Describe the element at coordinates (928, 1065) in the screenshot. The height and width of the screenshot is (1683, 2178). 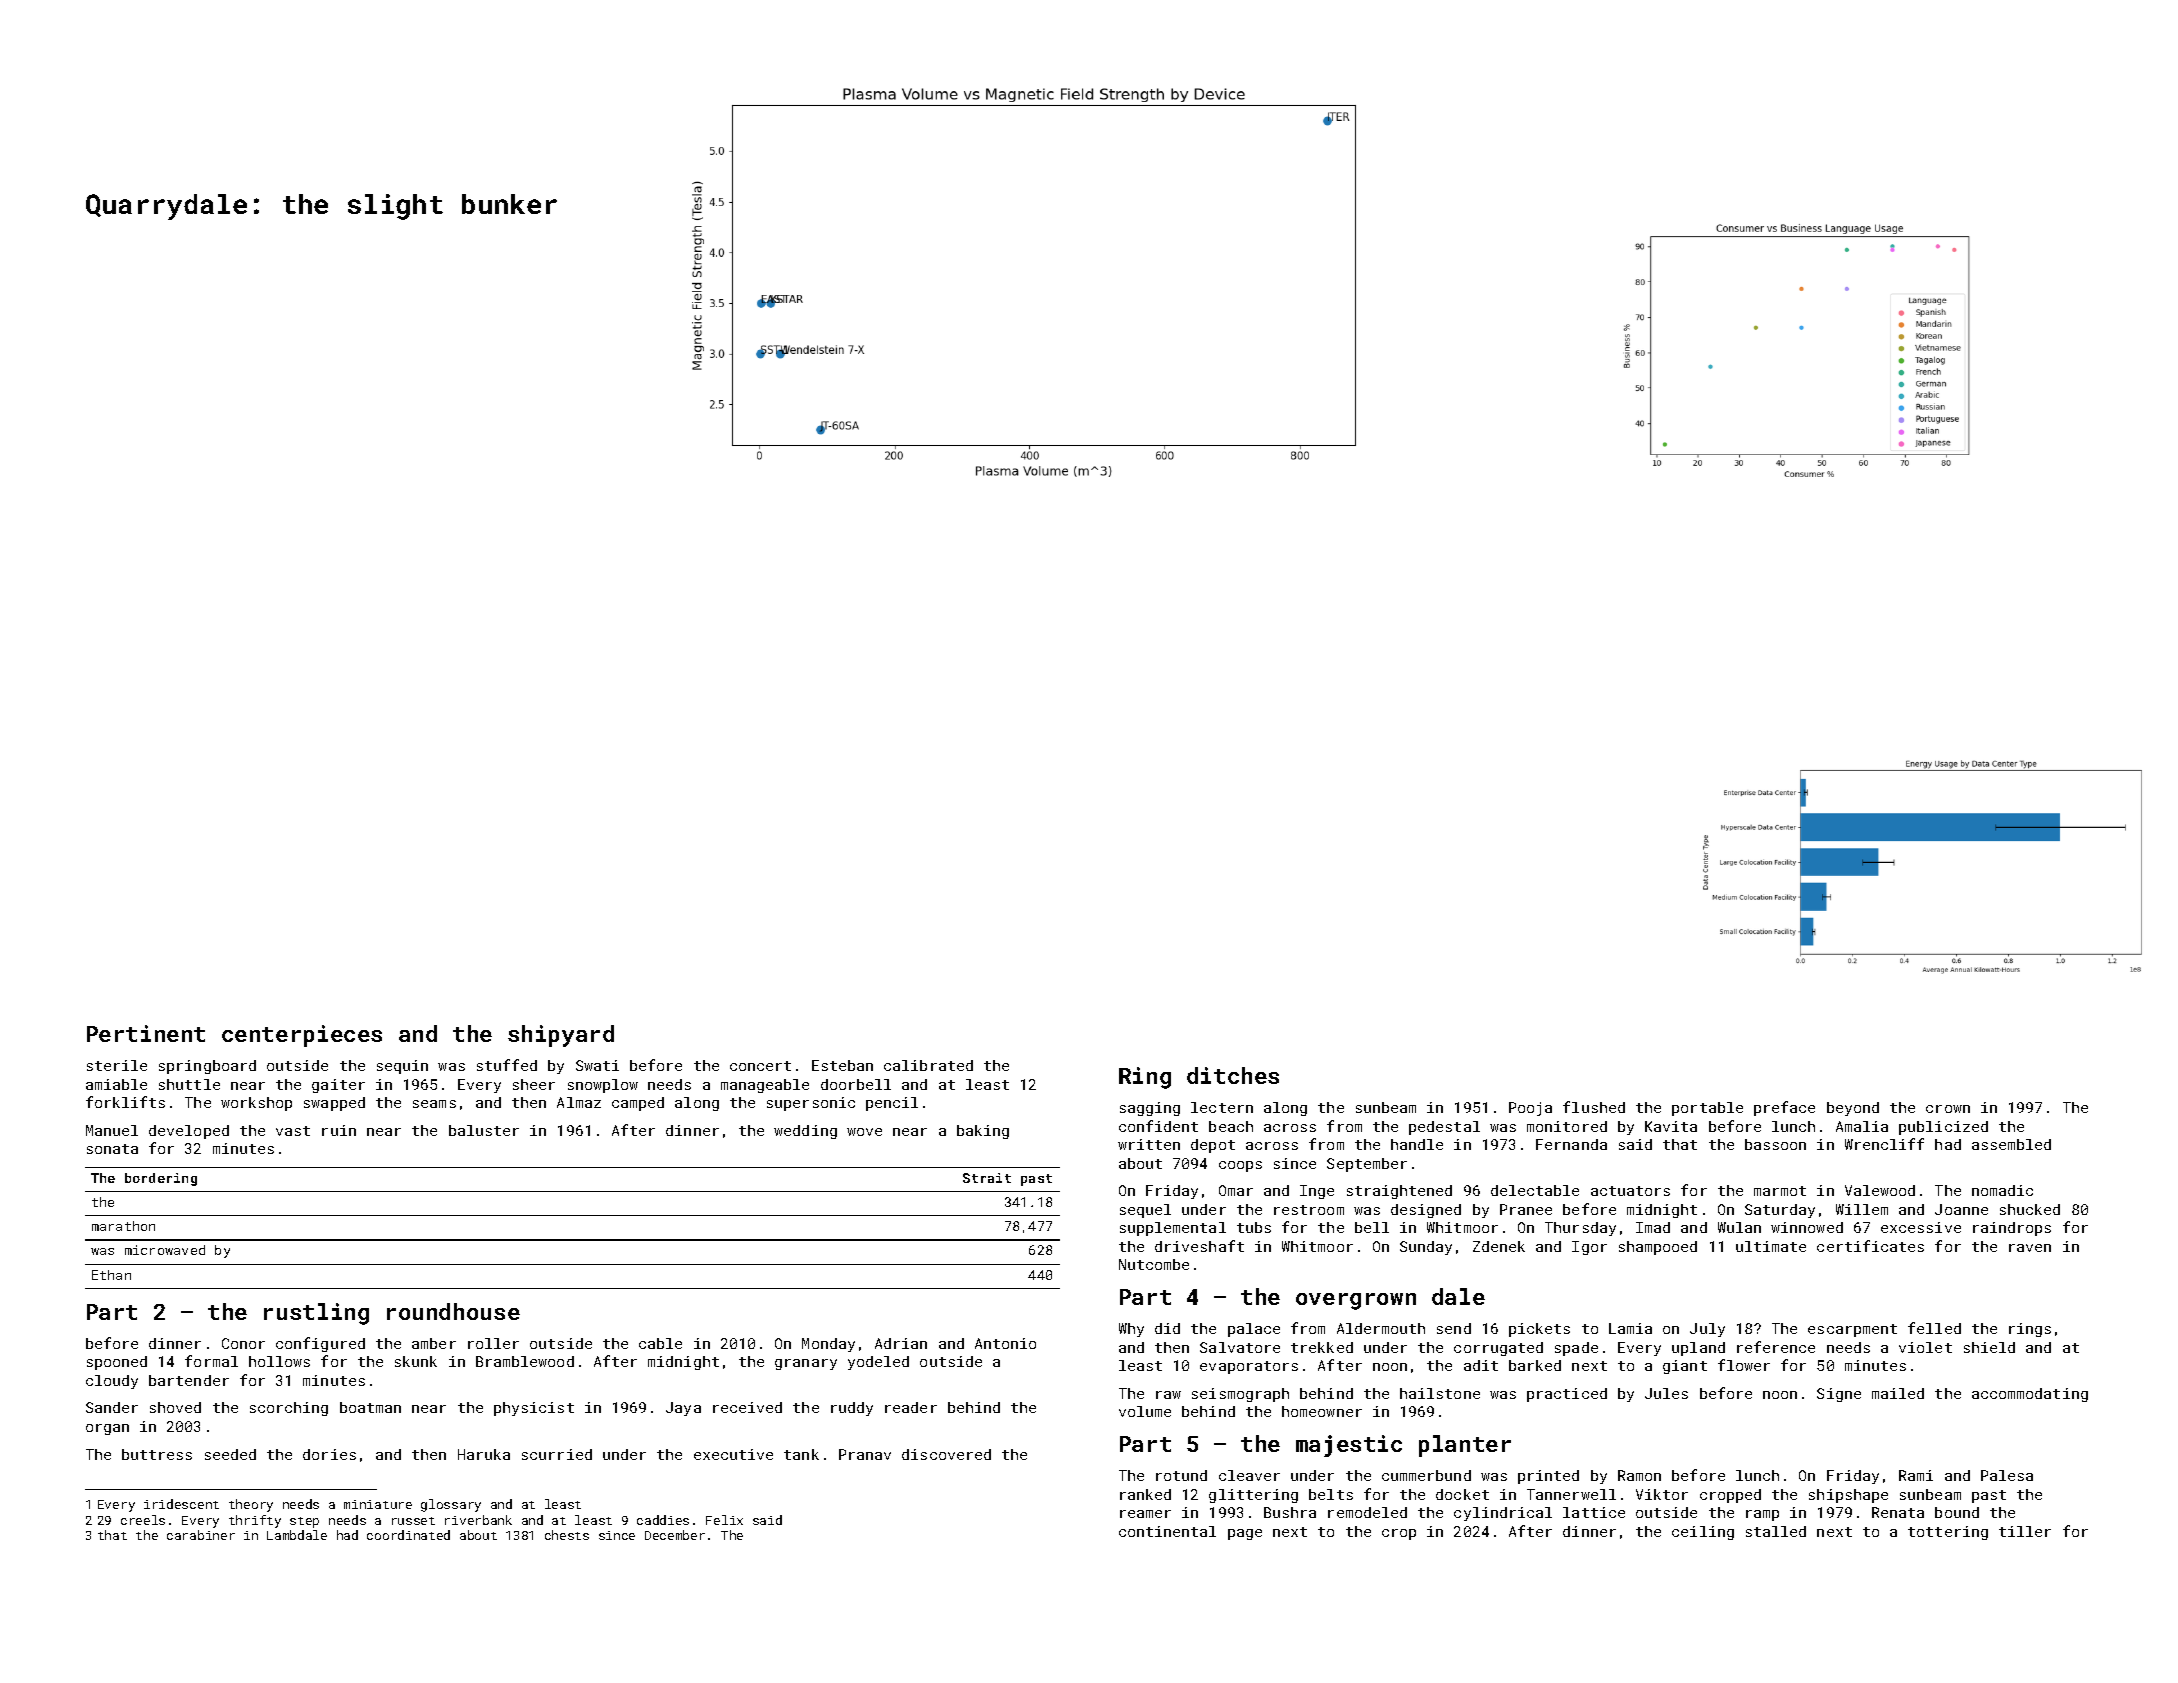
I see `calibrated` at that location.
